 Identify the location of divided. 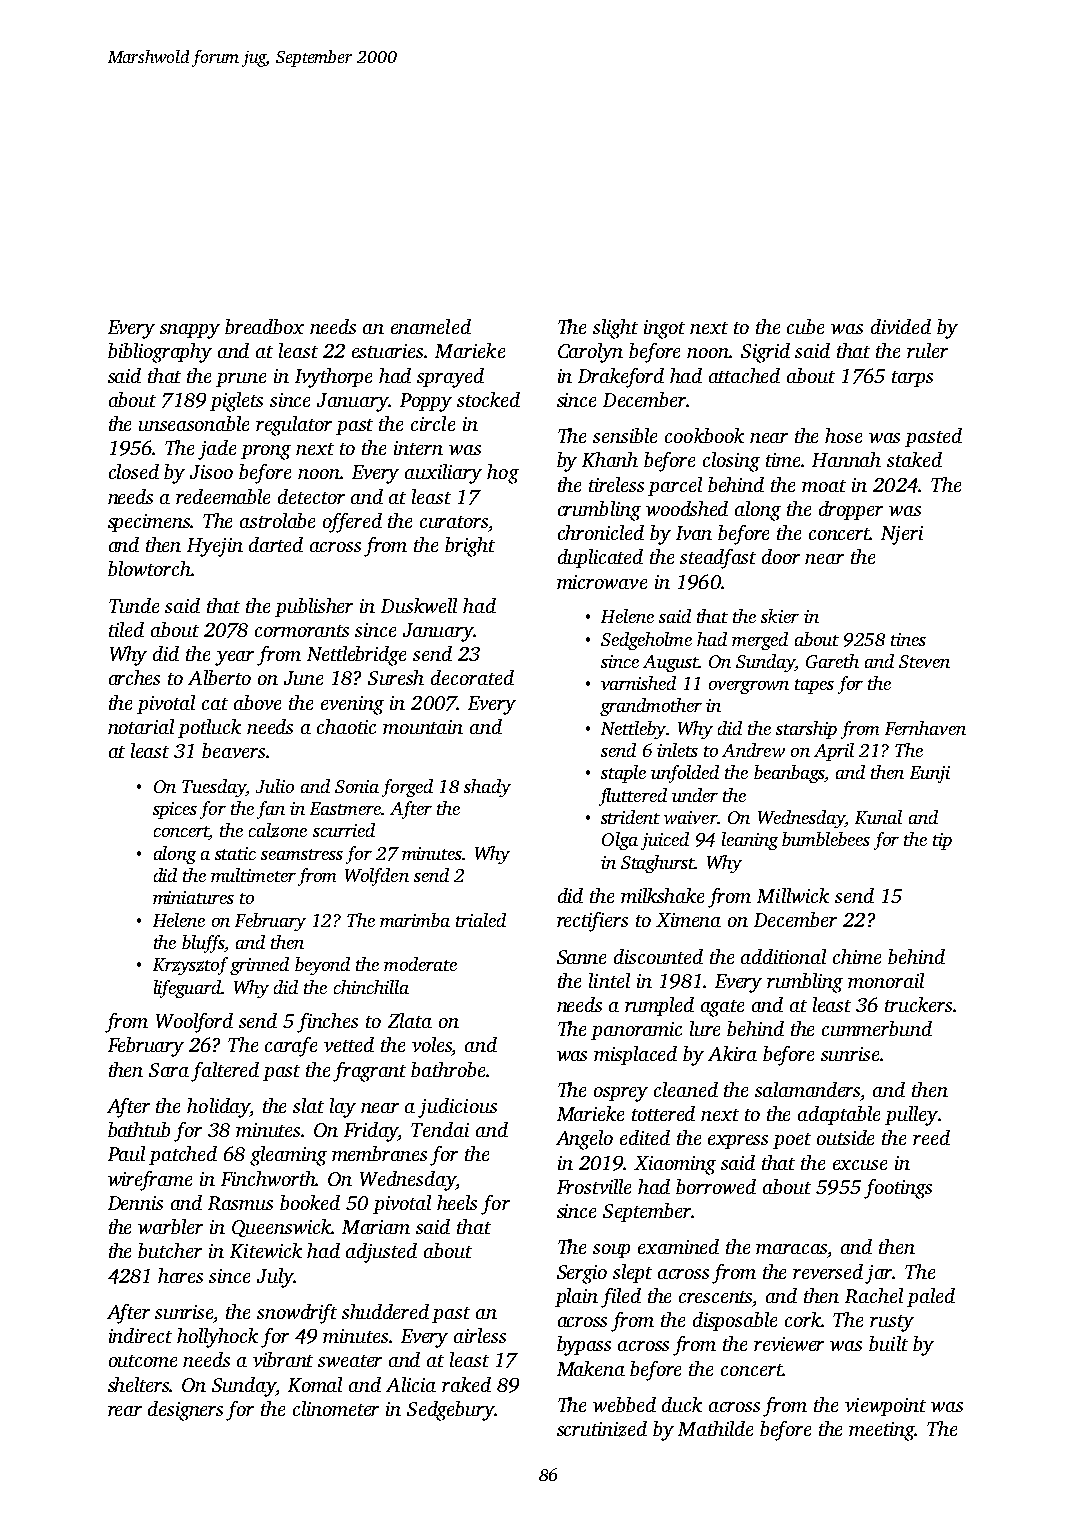
(901, 326).
